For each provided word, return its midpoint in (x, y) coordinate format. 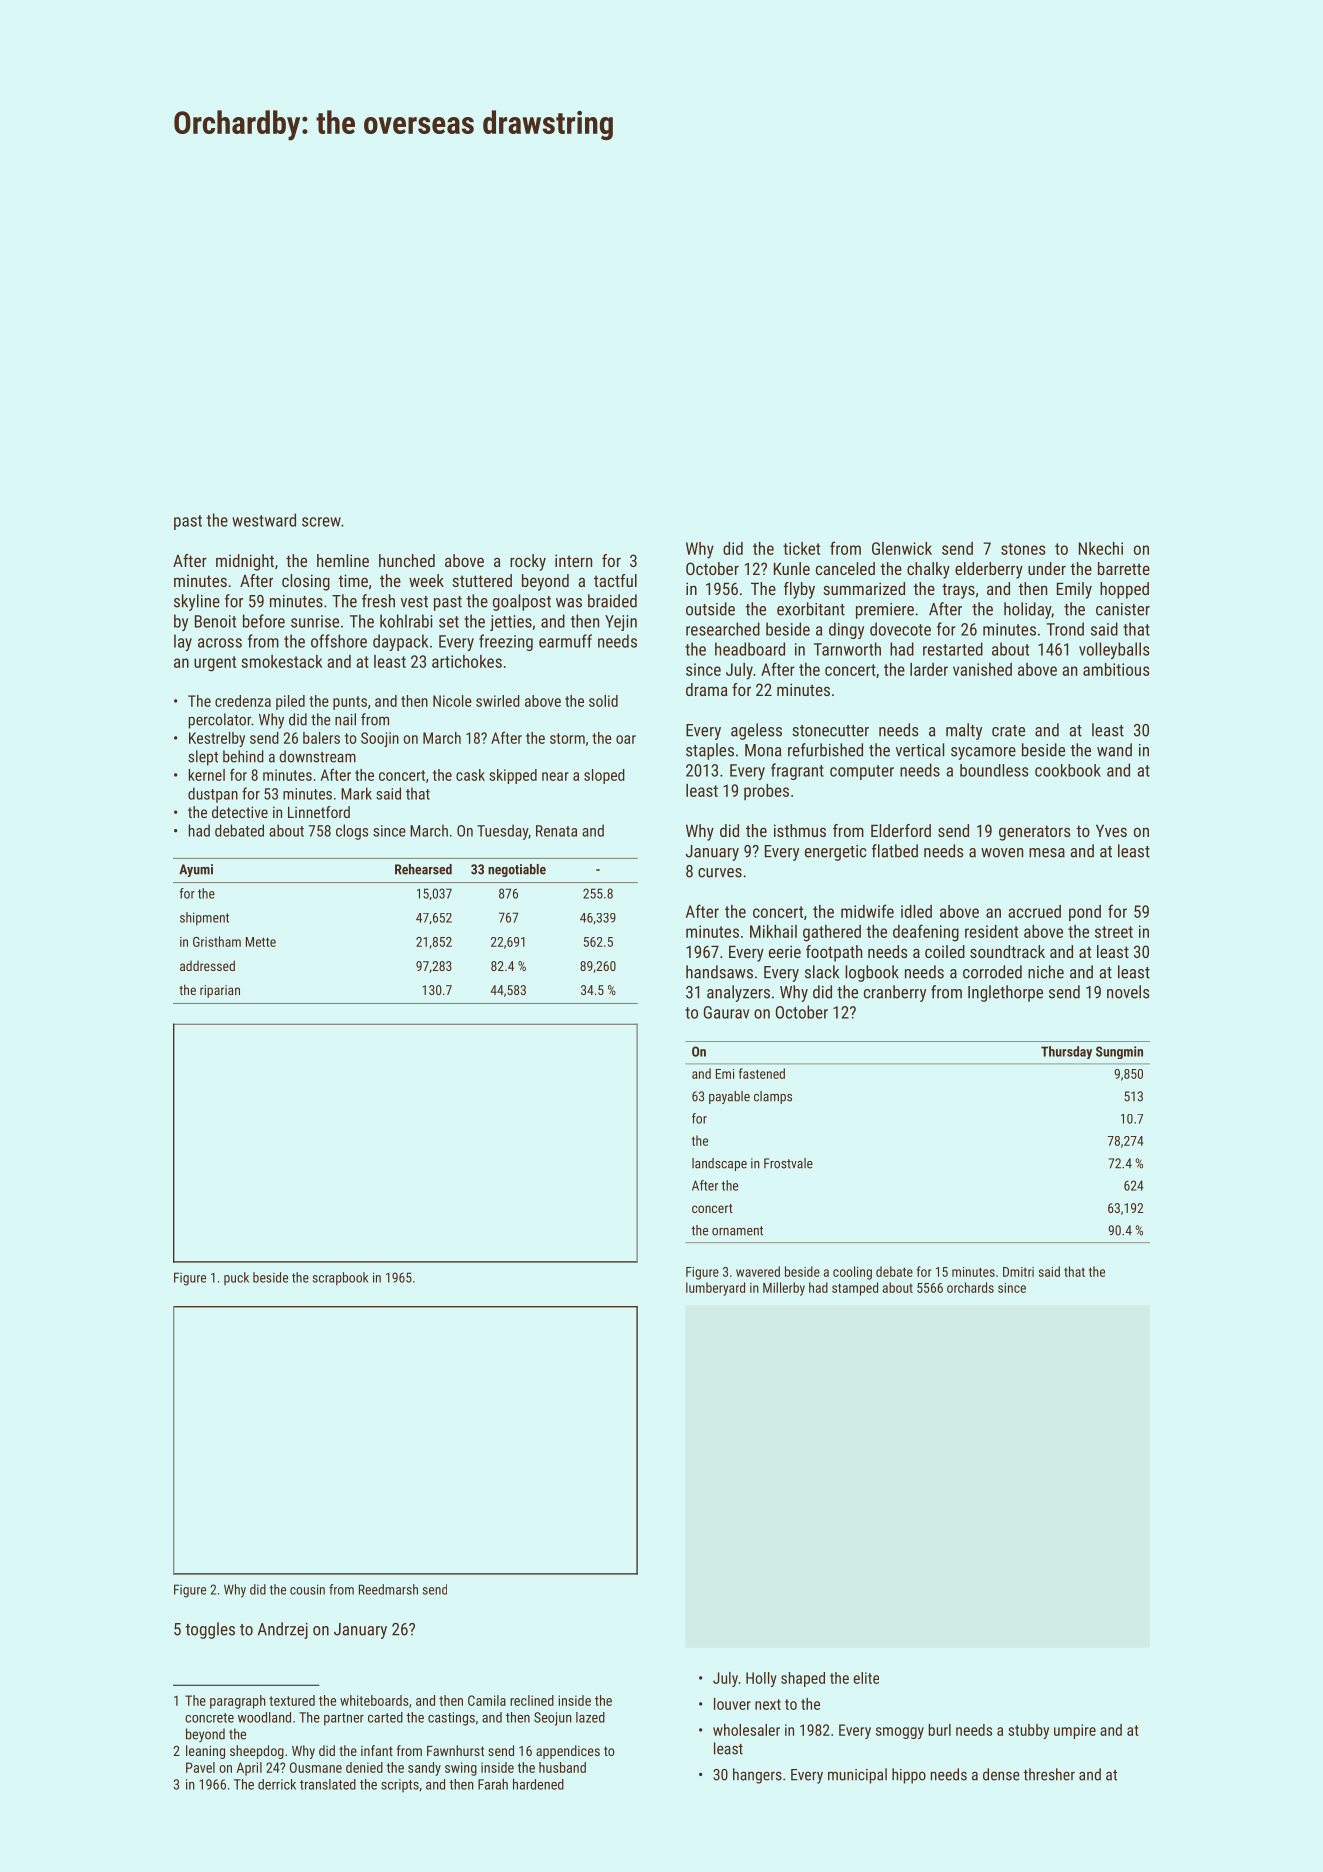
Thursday (1066, 1052)
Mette (261, 942)
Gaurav (726, 1012)
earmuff (565, 641)
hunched (407, 560)
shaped (803, 1679)
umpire (1075, 1731)
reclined (532, 1700)
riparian (220, 991)
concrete (209, 1718)
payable (729, 1097)
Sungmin (1119, 1052)
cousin (307, 1589)
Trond (1065, 629)
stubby (1028, 1731)
